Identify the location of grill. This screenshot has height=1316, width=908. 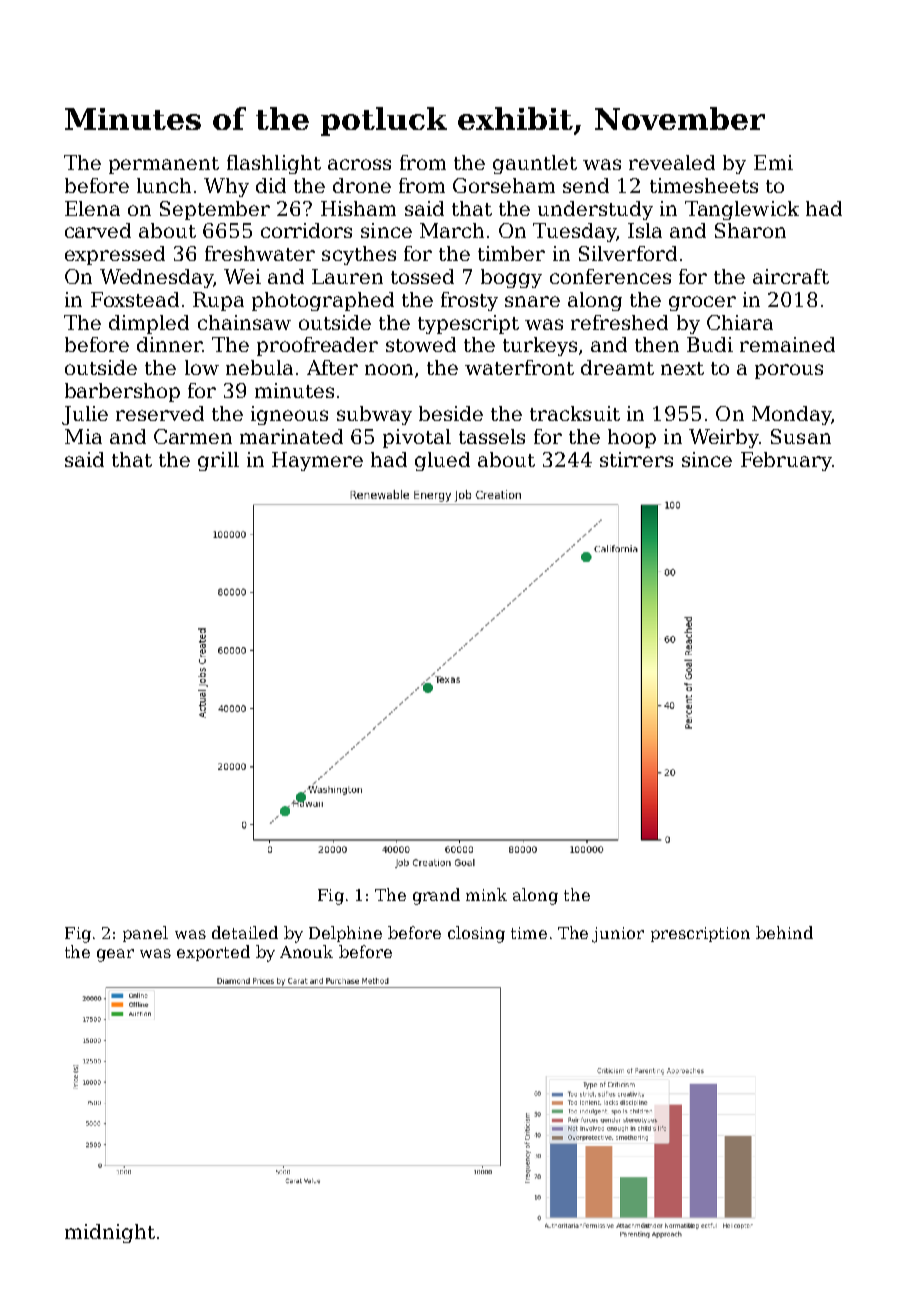
(218, 461).
